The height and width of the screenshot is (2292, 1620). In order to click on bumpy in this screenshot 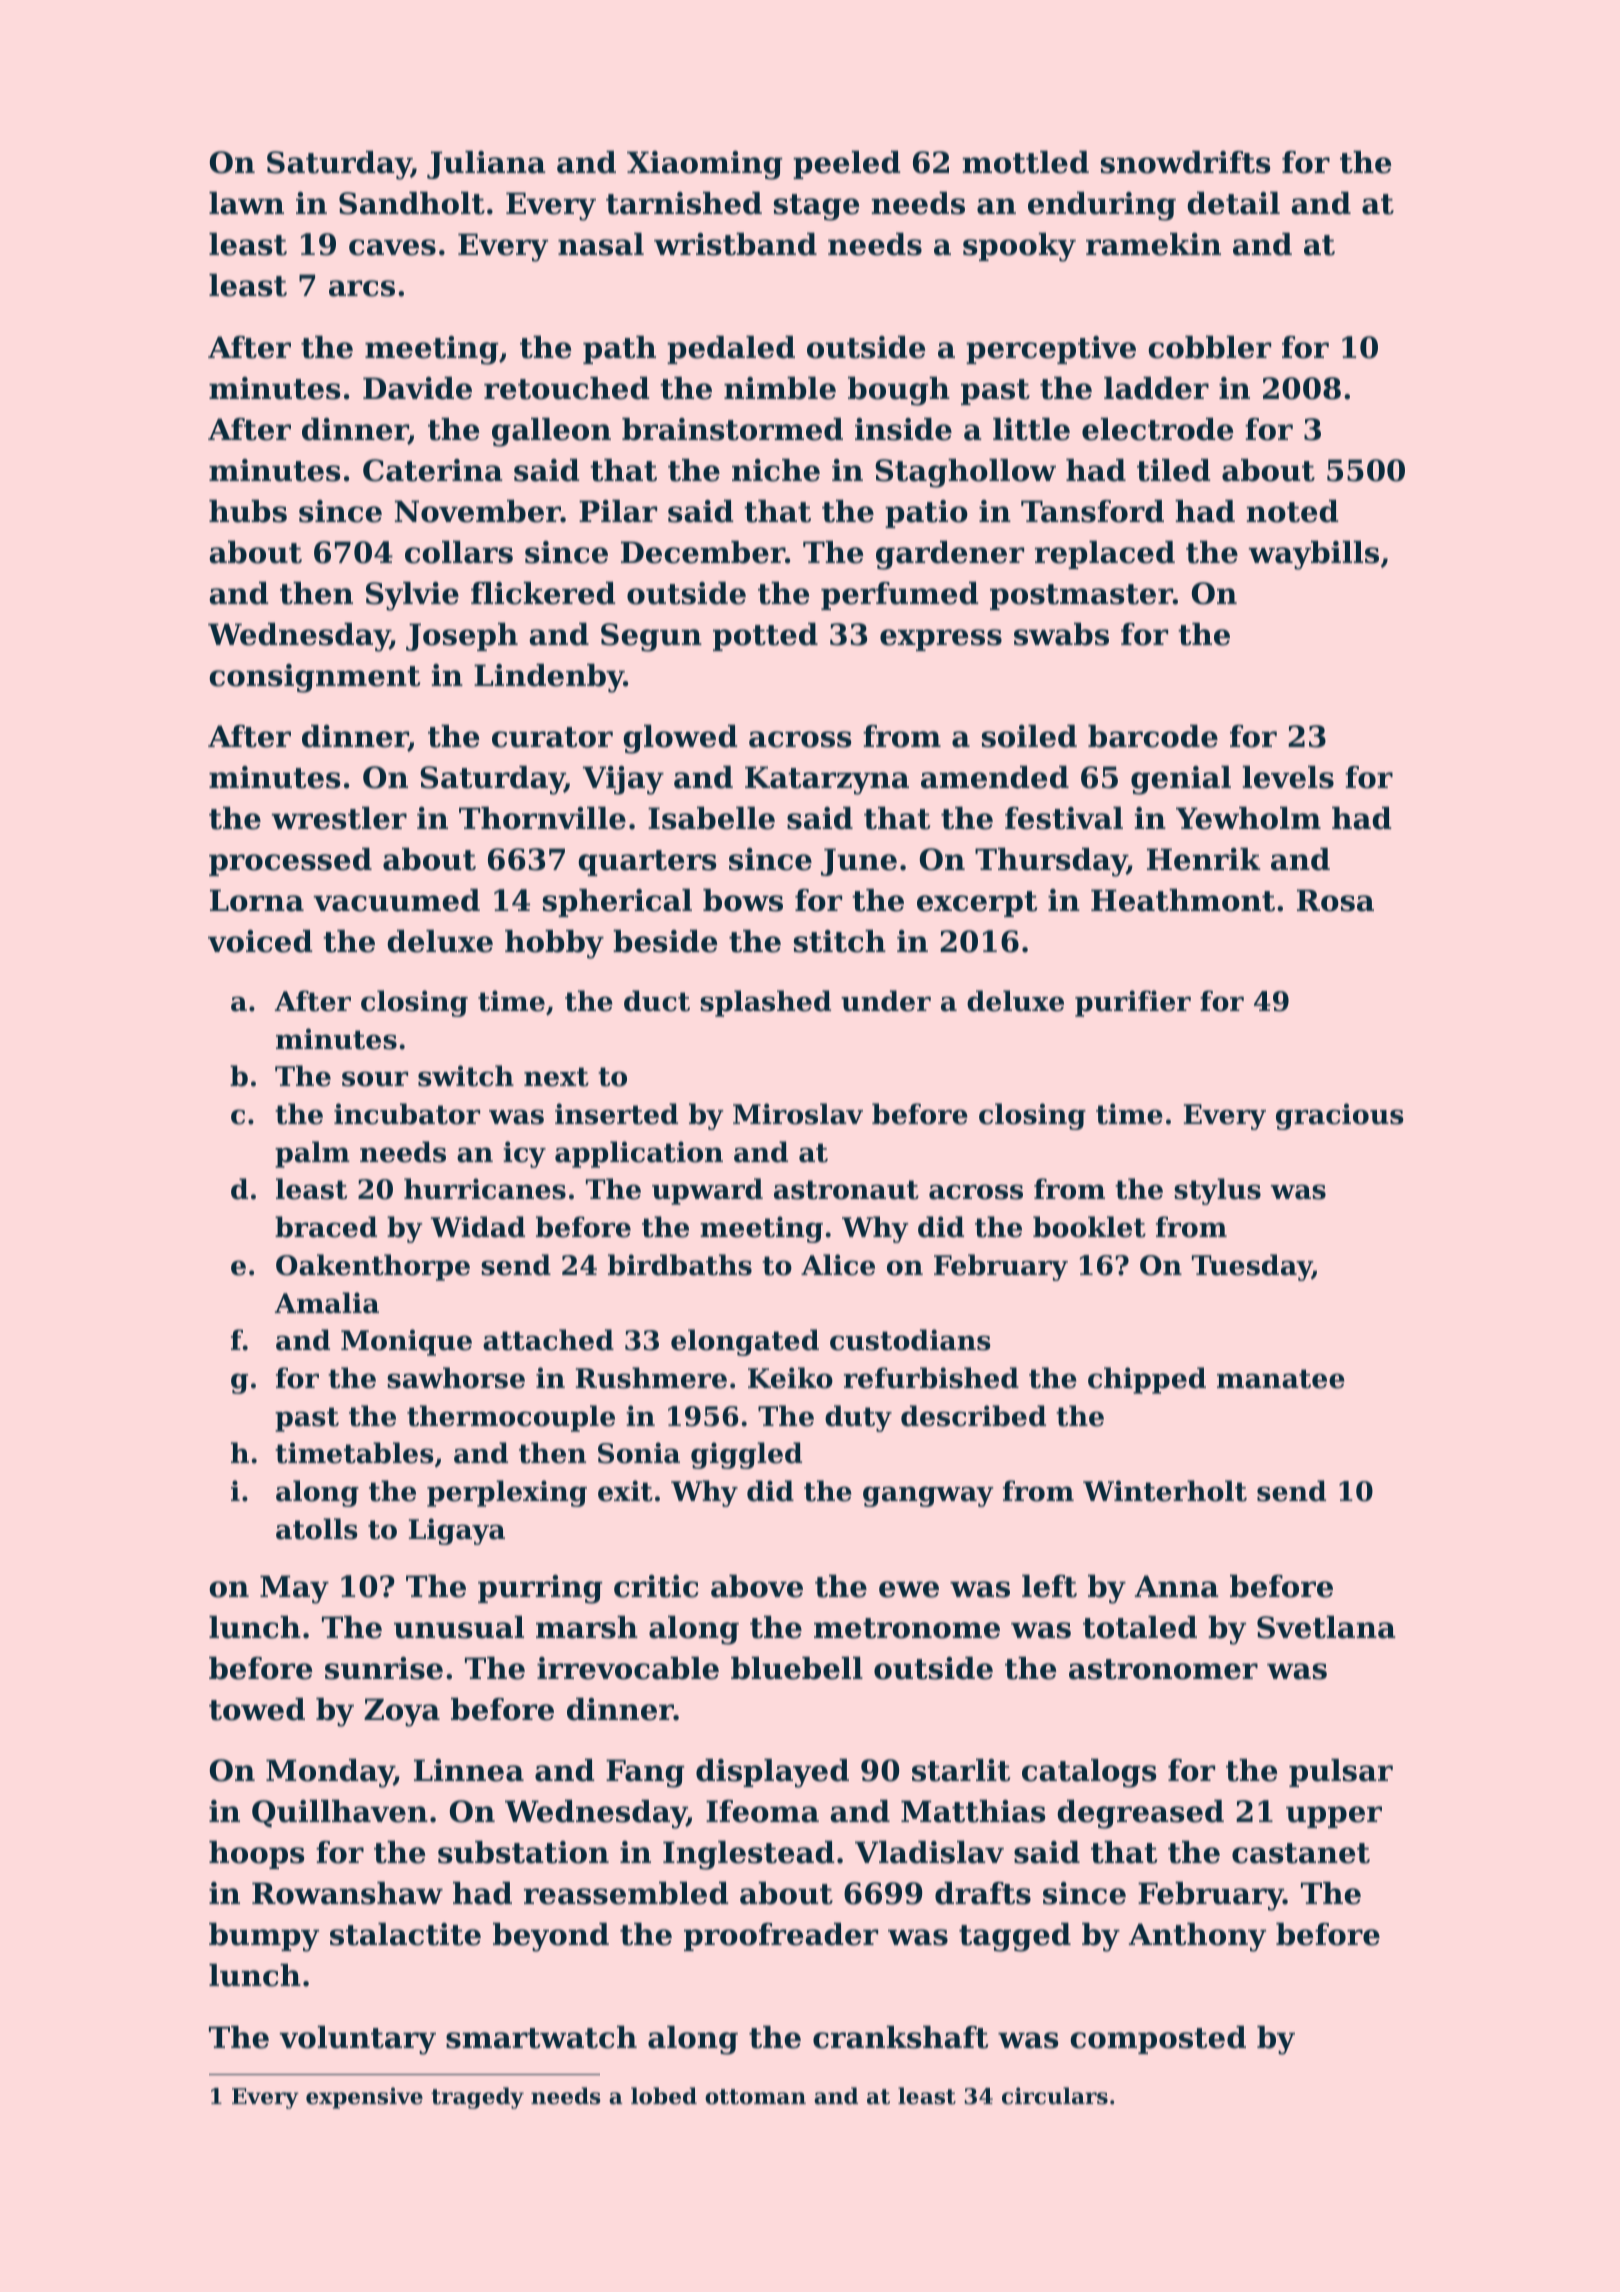, I will do `click(264, 1937)`.
